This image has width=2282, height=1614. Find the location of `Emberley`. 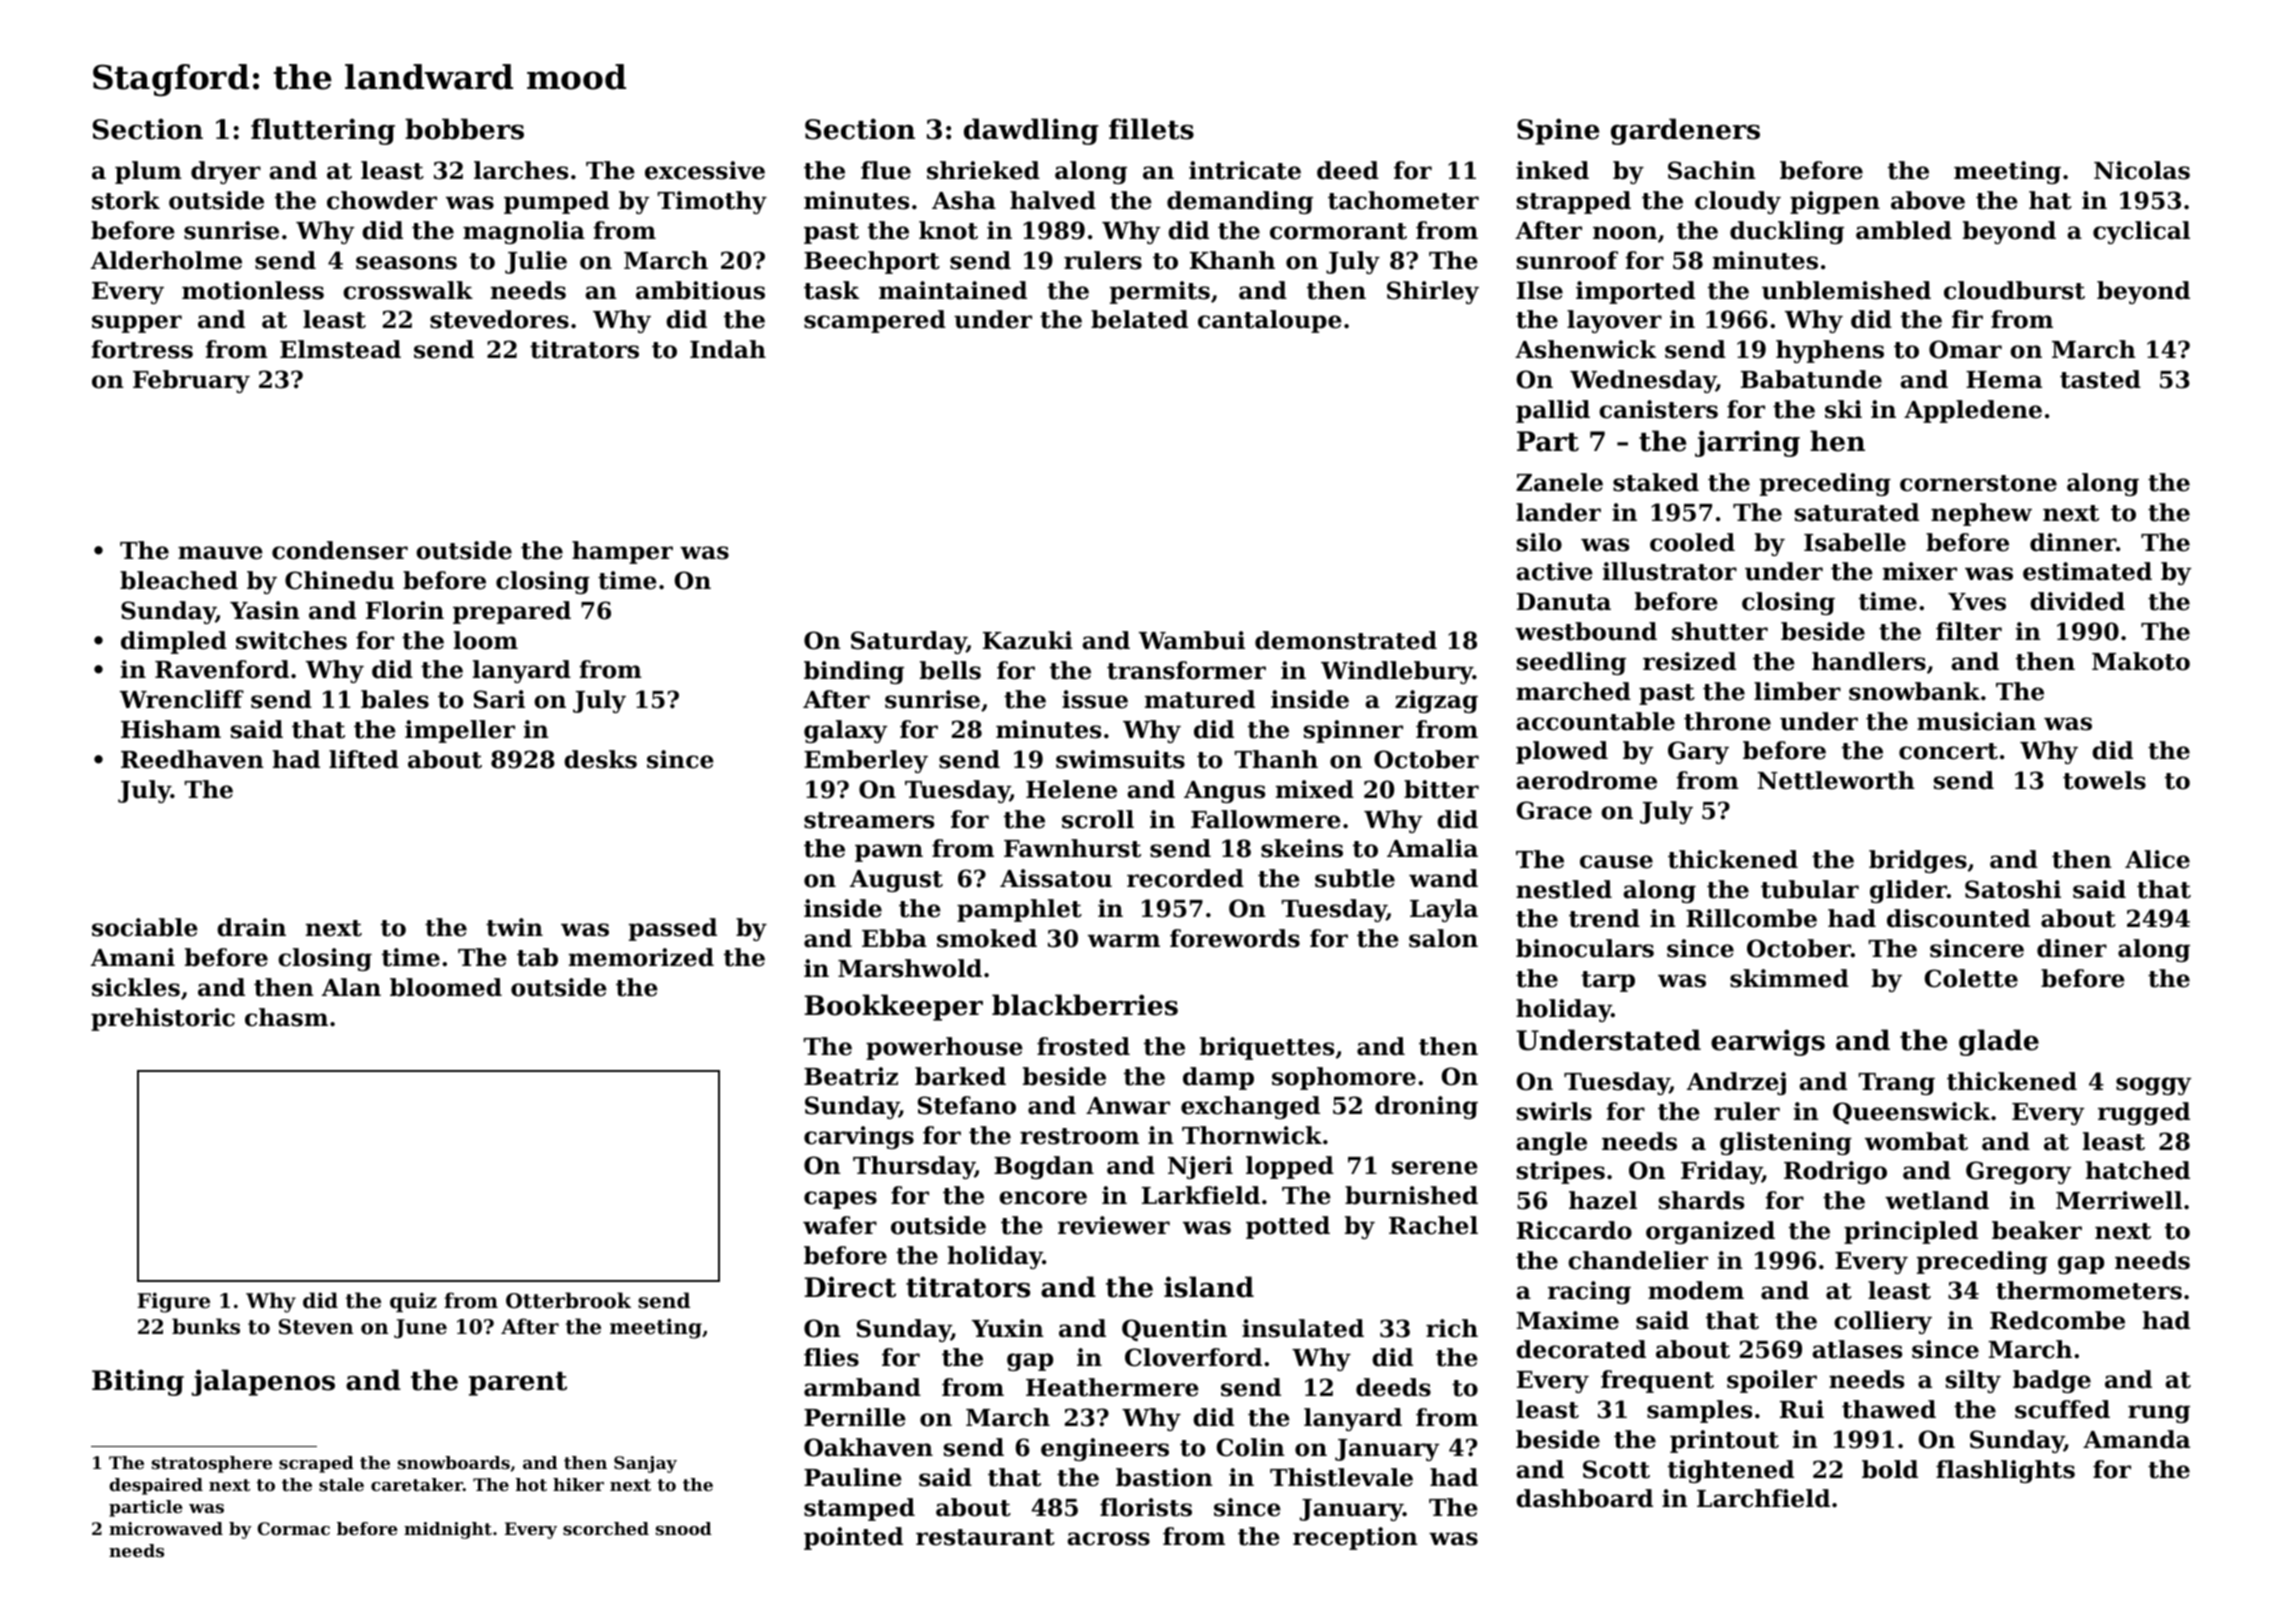

Emberley is located at coordinates (866, 761).
